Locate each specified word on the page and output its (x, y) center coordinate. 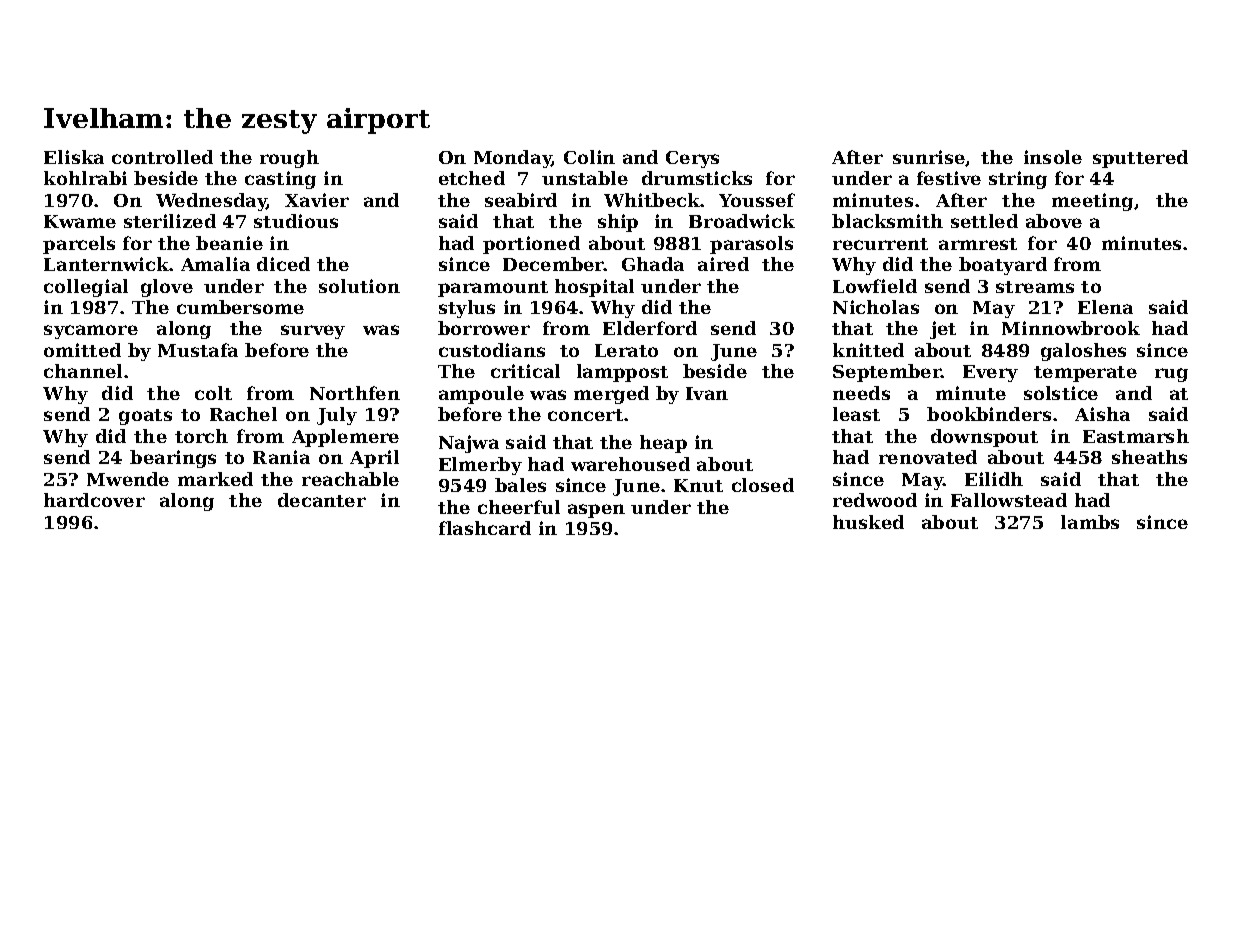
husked (868, 522)
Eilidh (994, 479)
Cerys (692, 159)
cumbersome (240, 307)
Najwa (469, 444)
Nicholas (876, 307)
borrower (484, 328)
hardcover (94, 500)
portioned (531, 245)
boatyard (1003, 266)
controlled (162, 157)
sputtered (1140, 159)
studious (296, 221)
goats (145, 417)
